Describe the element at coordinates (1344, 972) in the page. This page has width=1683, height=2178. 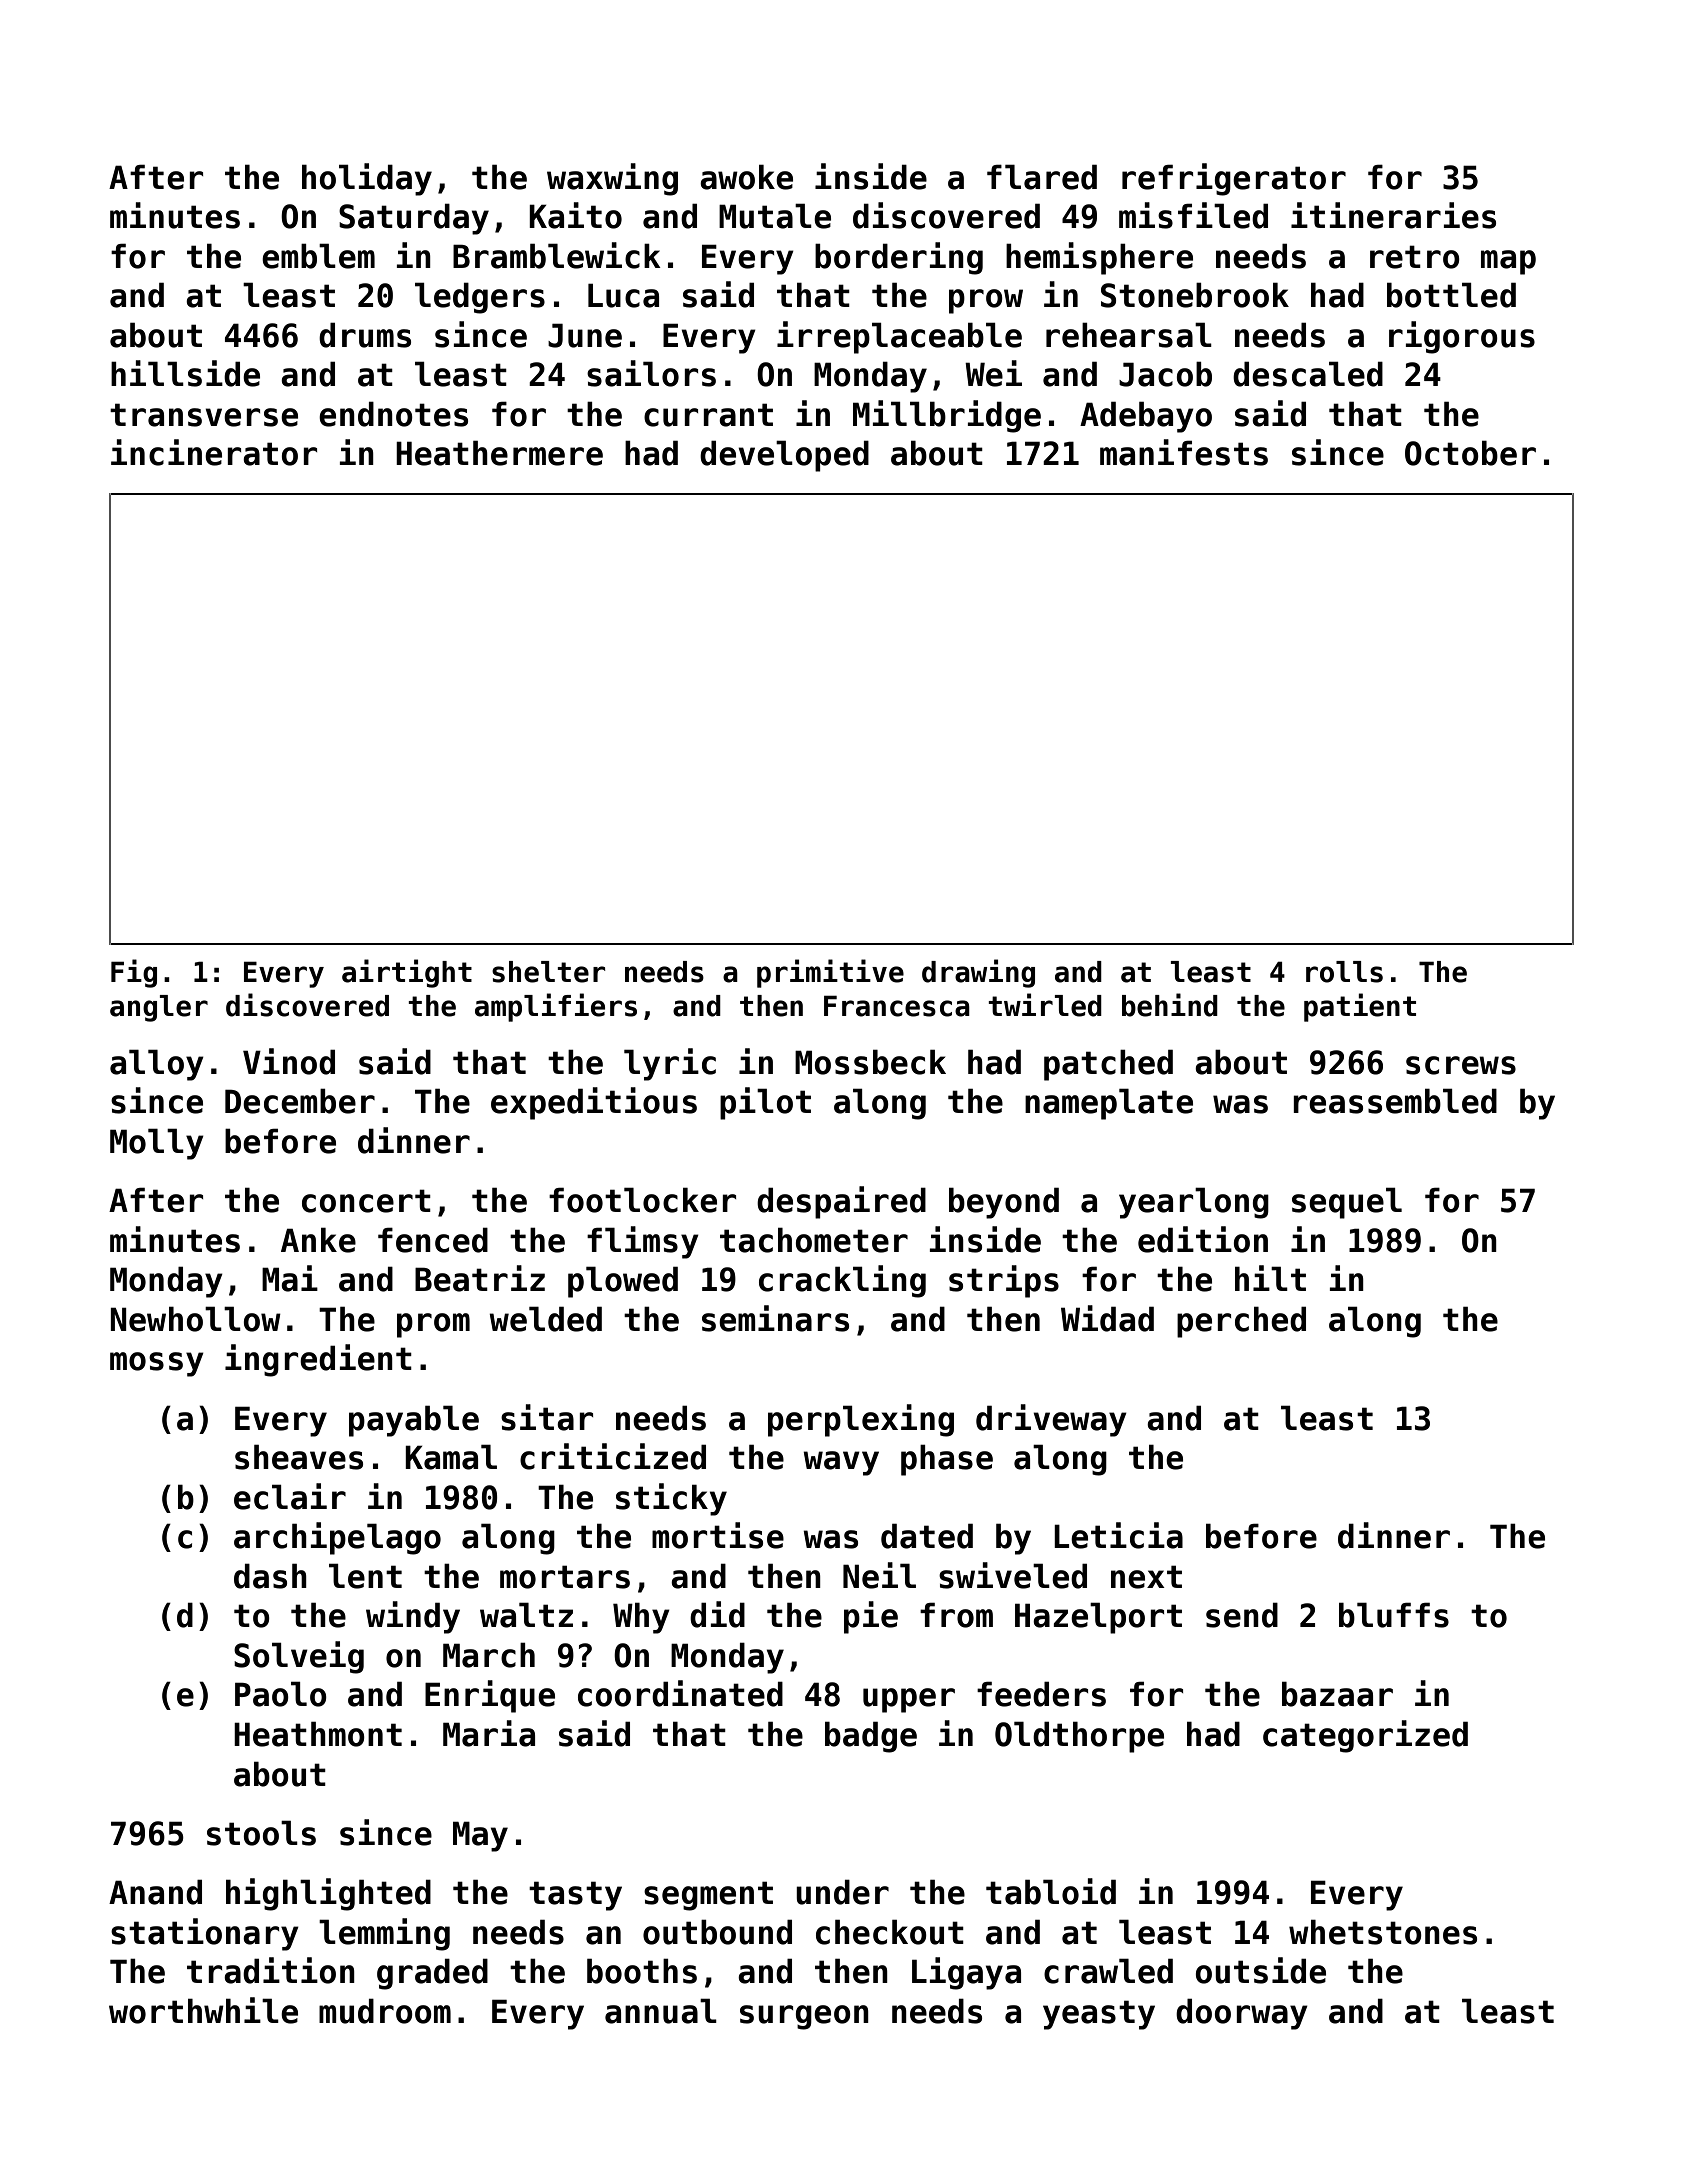
I see `rolls` at that location.
